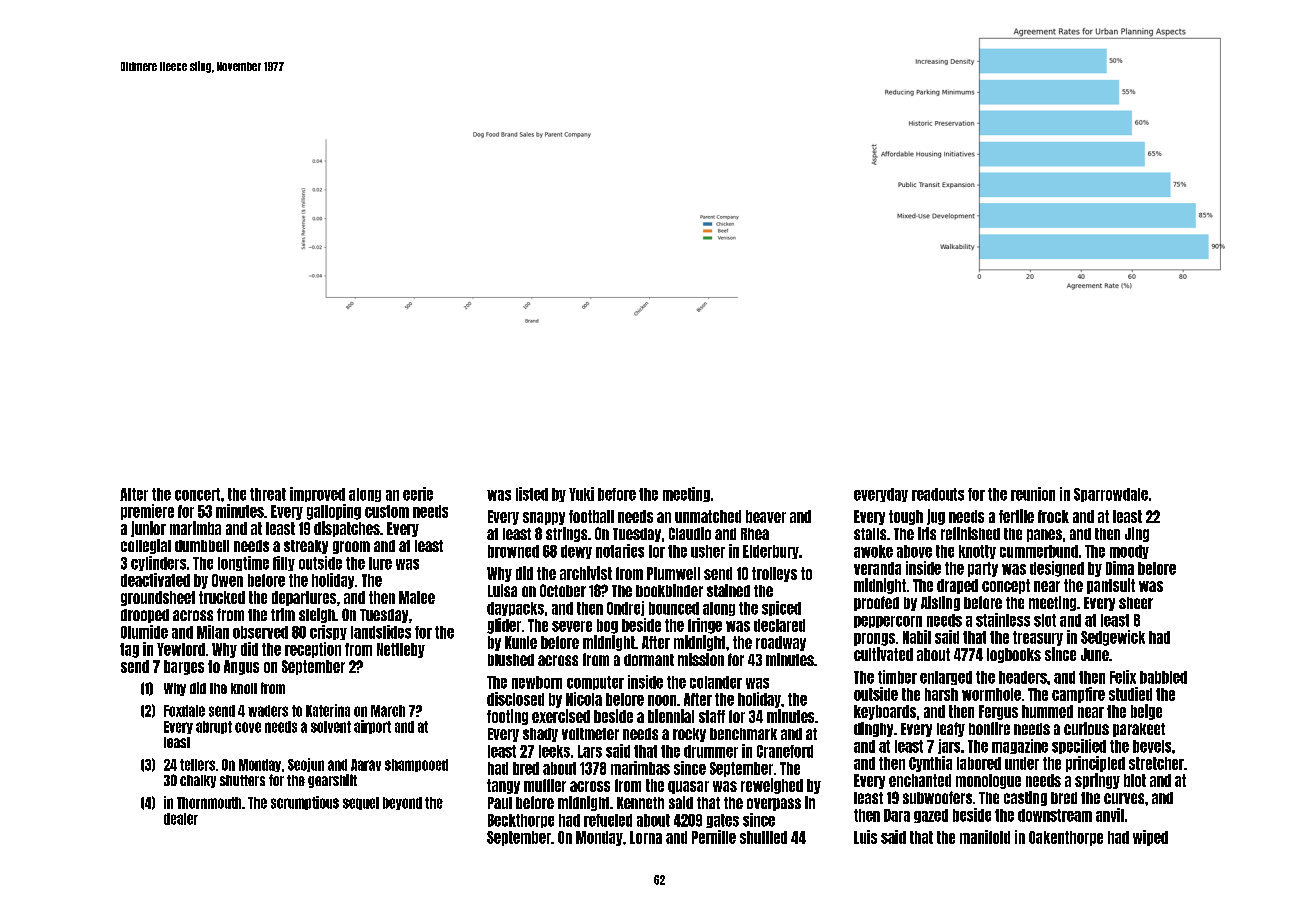 The height and width of the image is (924, 1308). Describe the element at coordinates (1066, 838) in the image. I see `Oakenthorpe` at that location.
